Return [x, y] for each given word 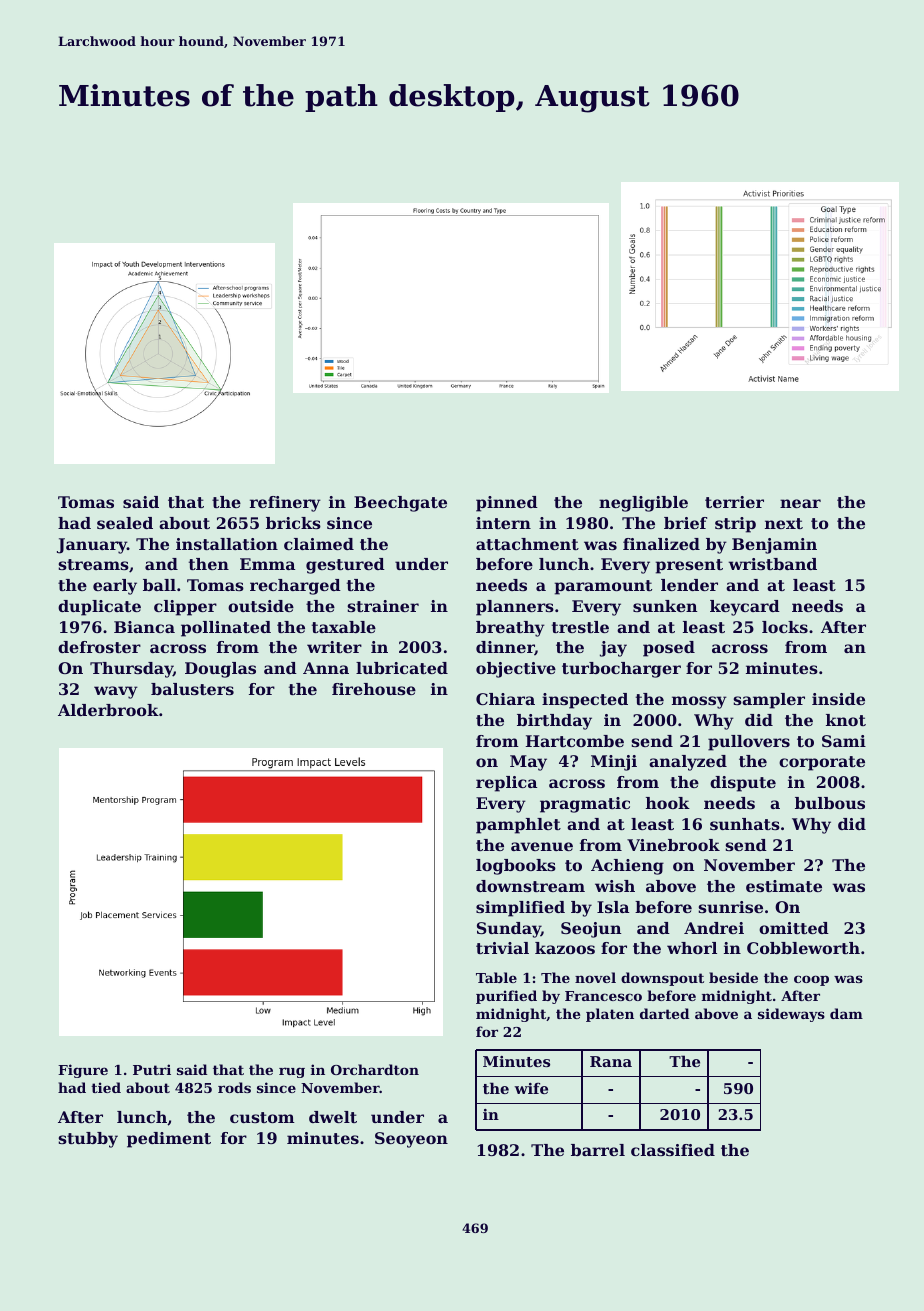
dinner [505, 648]
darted [664, 1013]
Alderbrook [108, 710]
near [800, 503]
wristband [772, 564]
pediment [169, 1140]
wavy [116, 692]
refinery [285, 504]
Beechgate [400, 504]
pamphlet [518, 826]
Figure [83, 1071]
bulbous [830, 803]
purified [506, 997]
